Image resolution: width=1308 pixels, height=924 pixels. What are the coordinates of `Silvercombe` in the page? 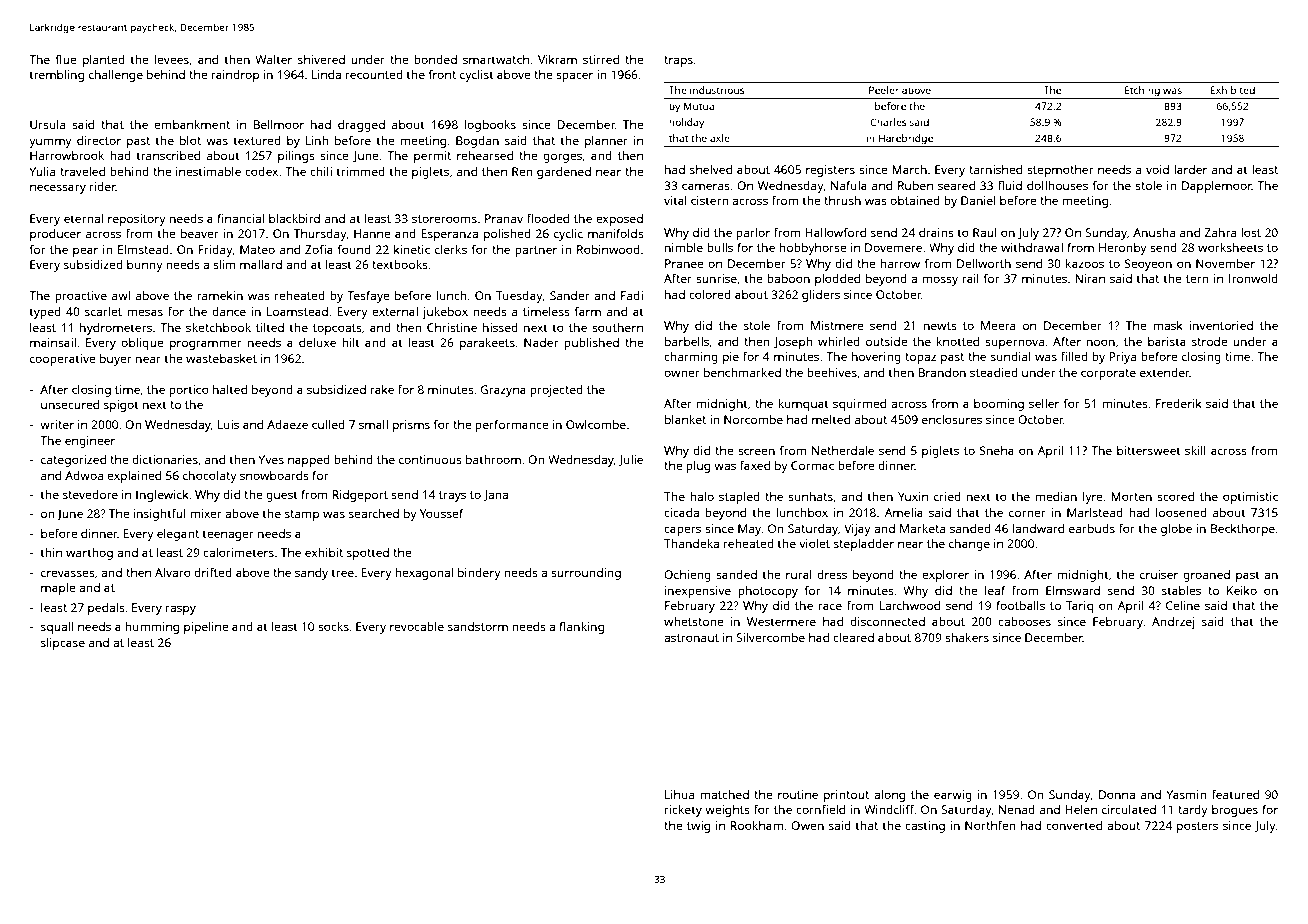 It's located at (770, 637).
